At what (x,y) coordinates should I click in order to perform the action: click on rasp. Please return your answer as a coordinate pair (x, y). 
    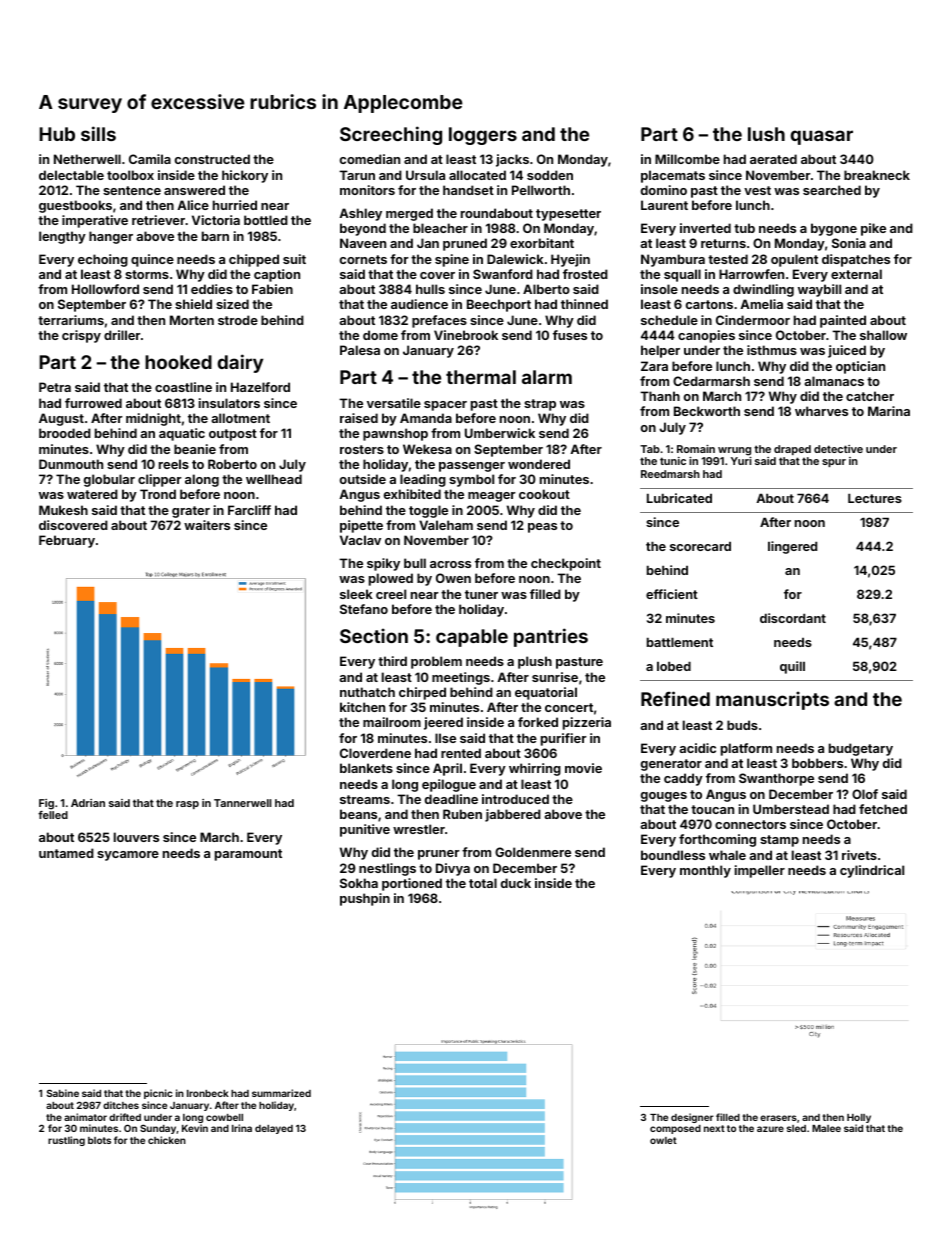
    Looking at the image, I should click on (187, 805).
